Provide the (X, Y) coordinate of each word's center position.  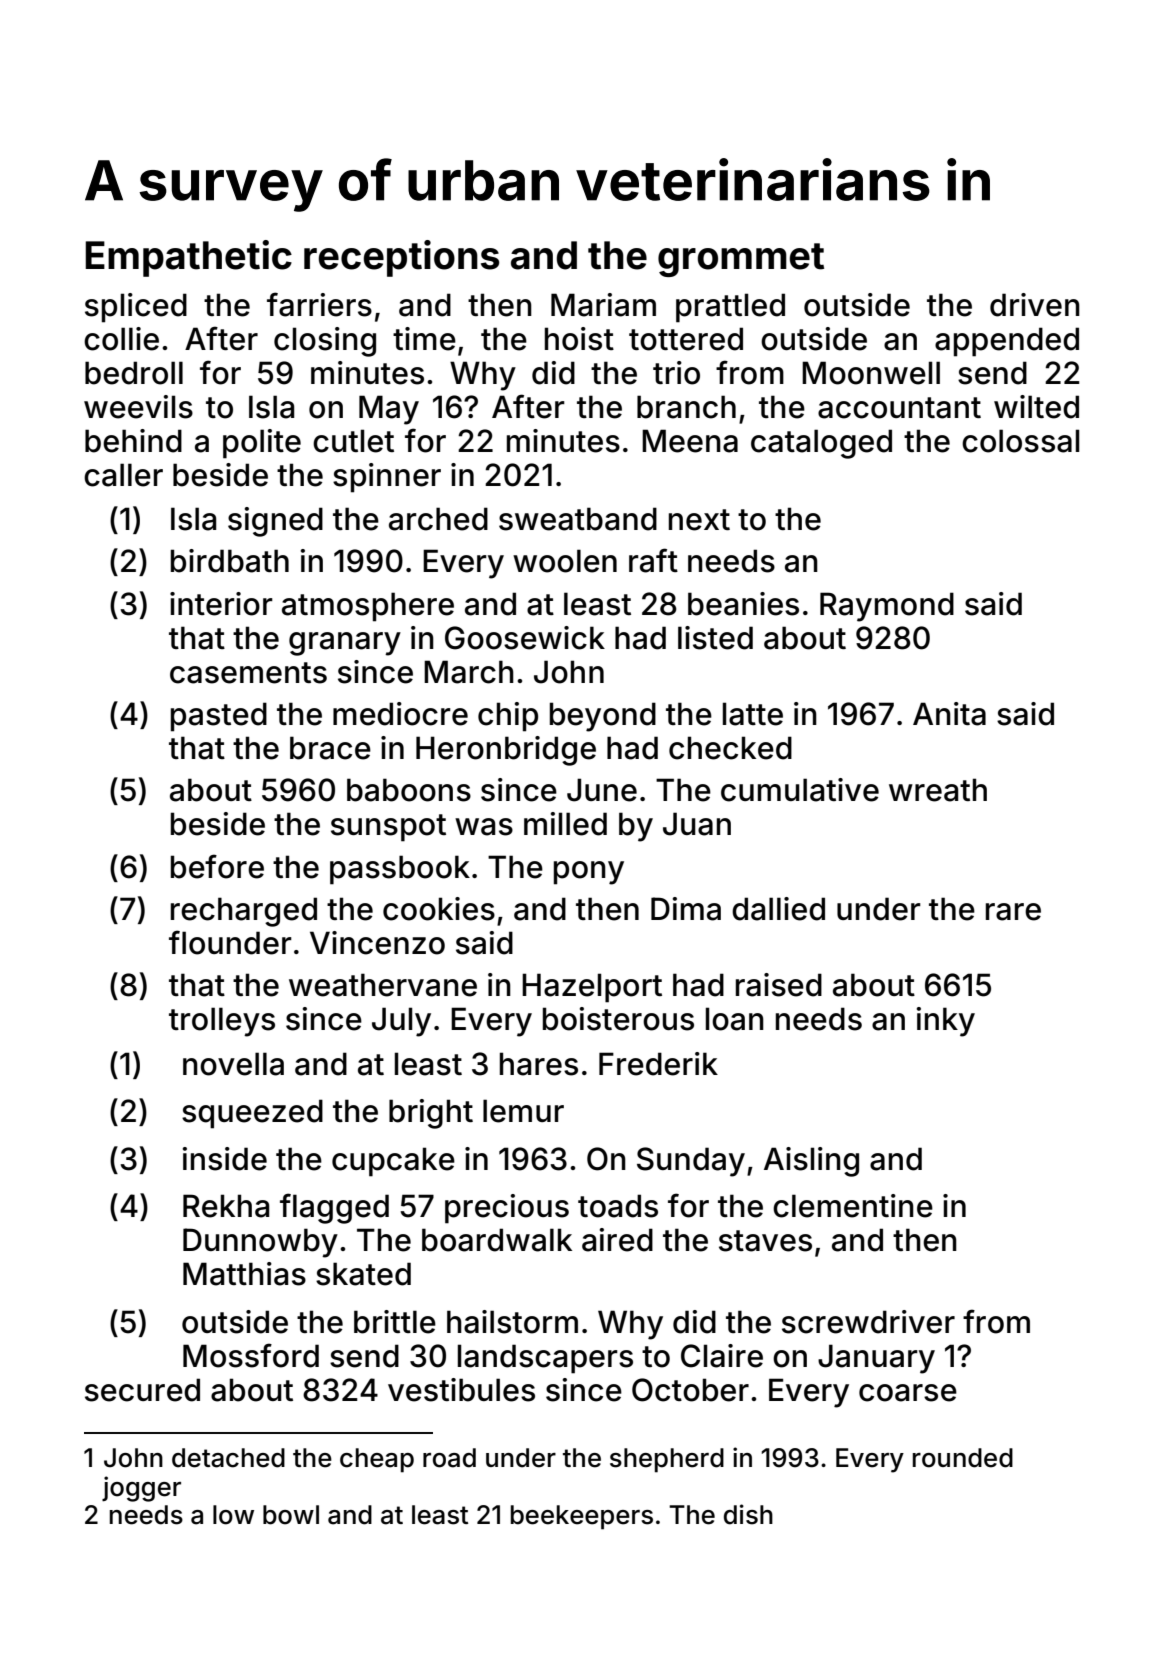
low (233, 1515)
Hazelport (592, 988)
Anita (949, 714)
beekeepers (582, 1517)
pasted (219, 717)
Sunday (691, 1162)
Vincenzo (377, 943)
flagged (334, 1208)
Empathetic (188, 258)
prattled (730, 308)
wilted (1036, 407)
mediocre (400, 714)
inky (946, 1022)
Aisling (811, 1162)
